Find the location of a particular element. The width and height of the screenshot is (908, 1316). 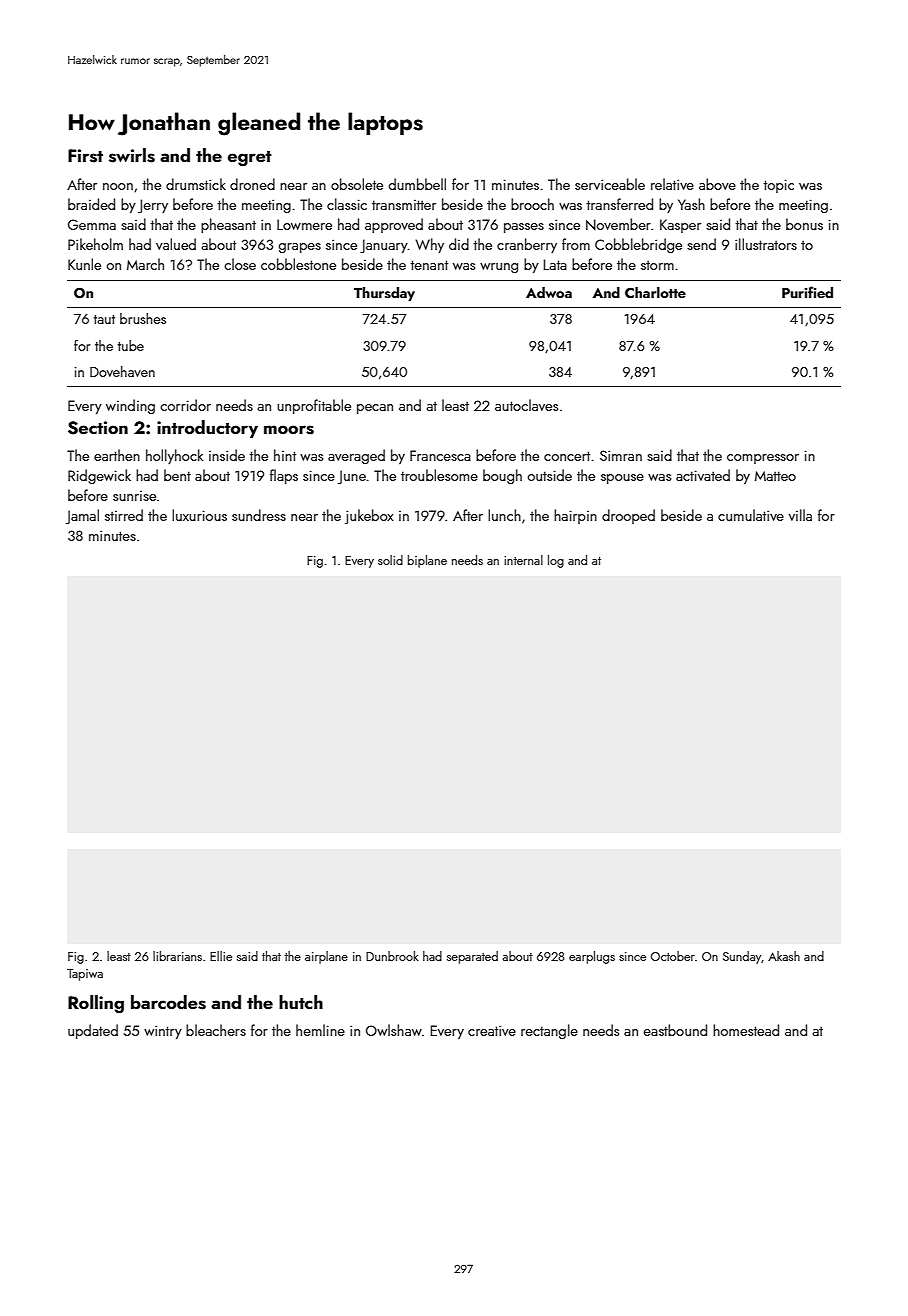

Lowmere is located at coordinates (304, 224).
